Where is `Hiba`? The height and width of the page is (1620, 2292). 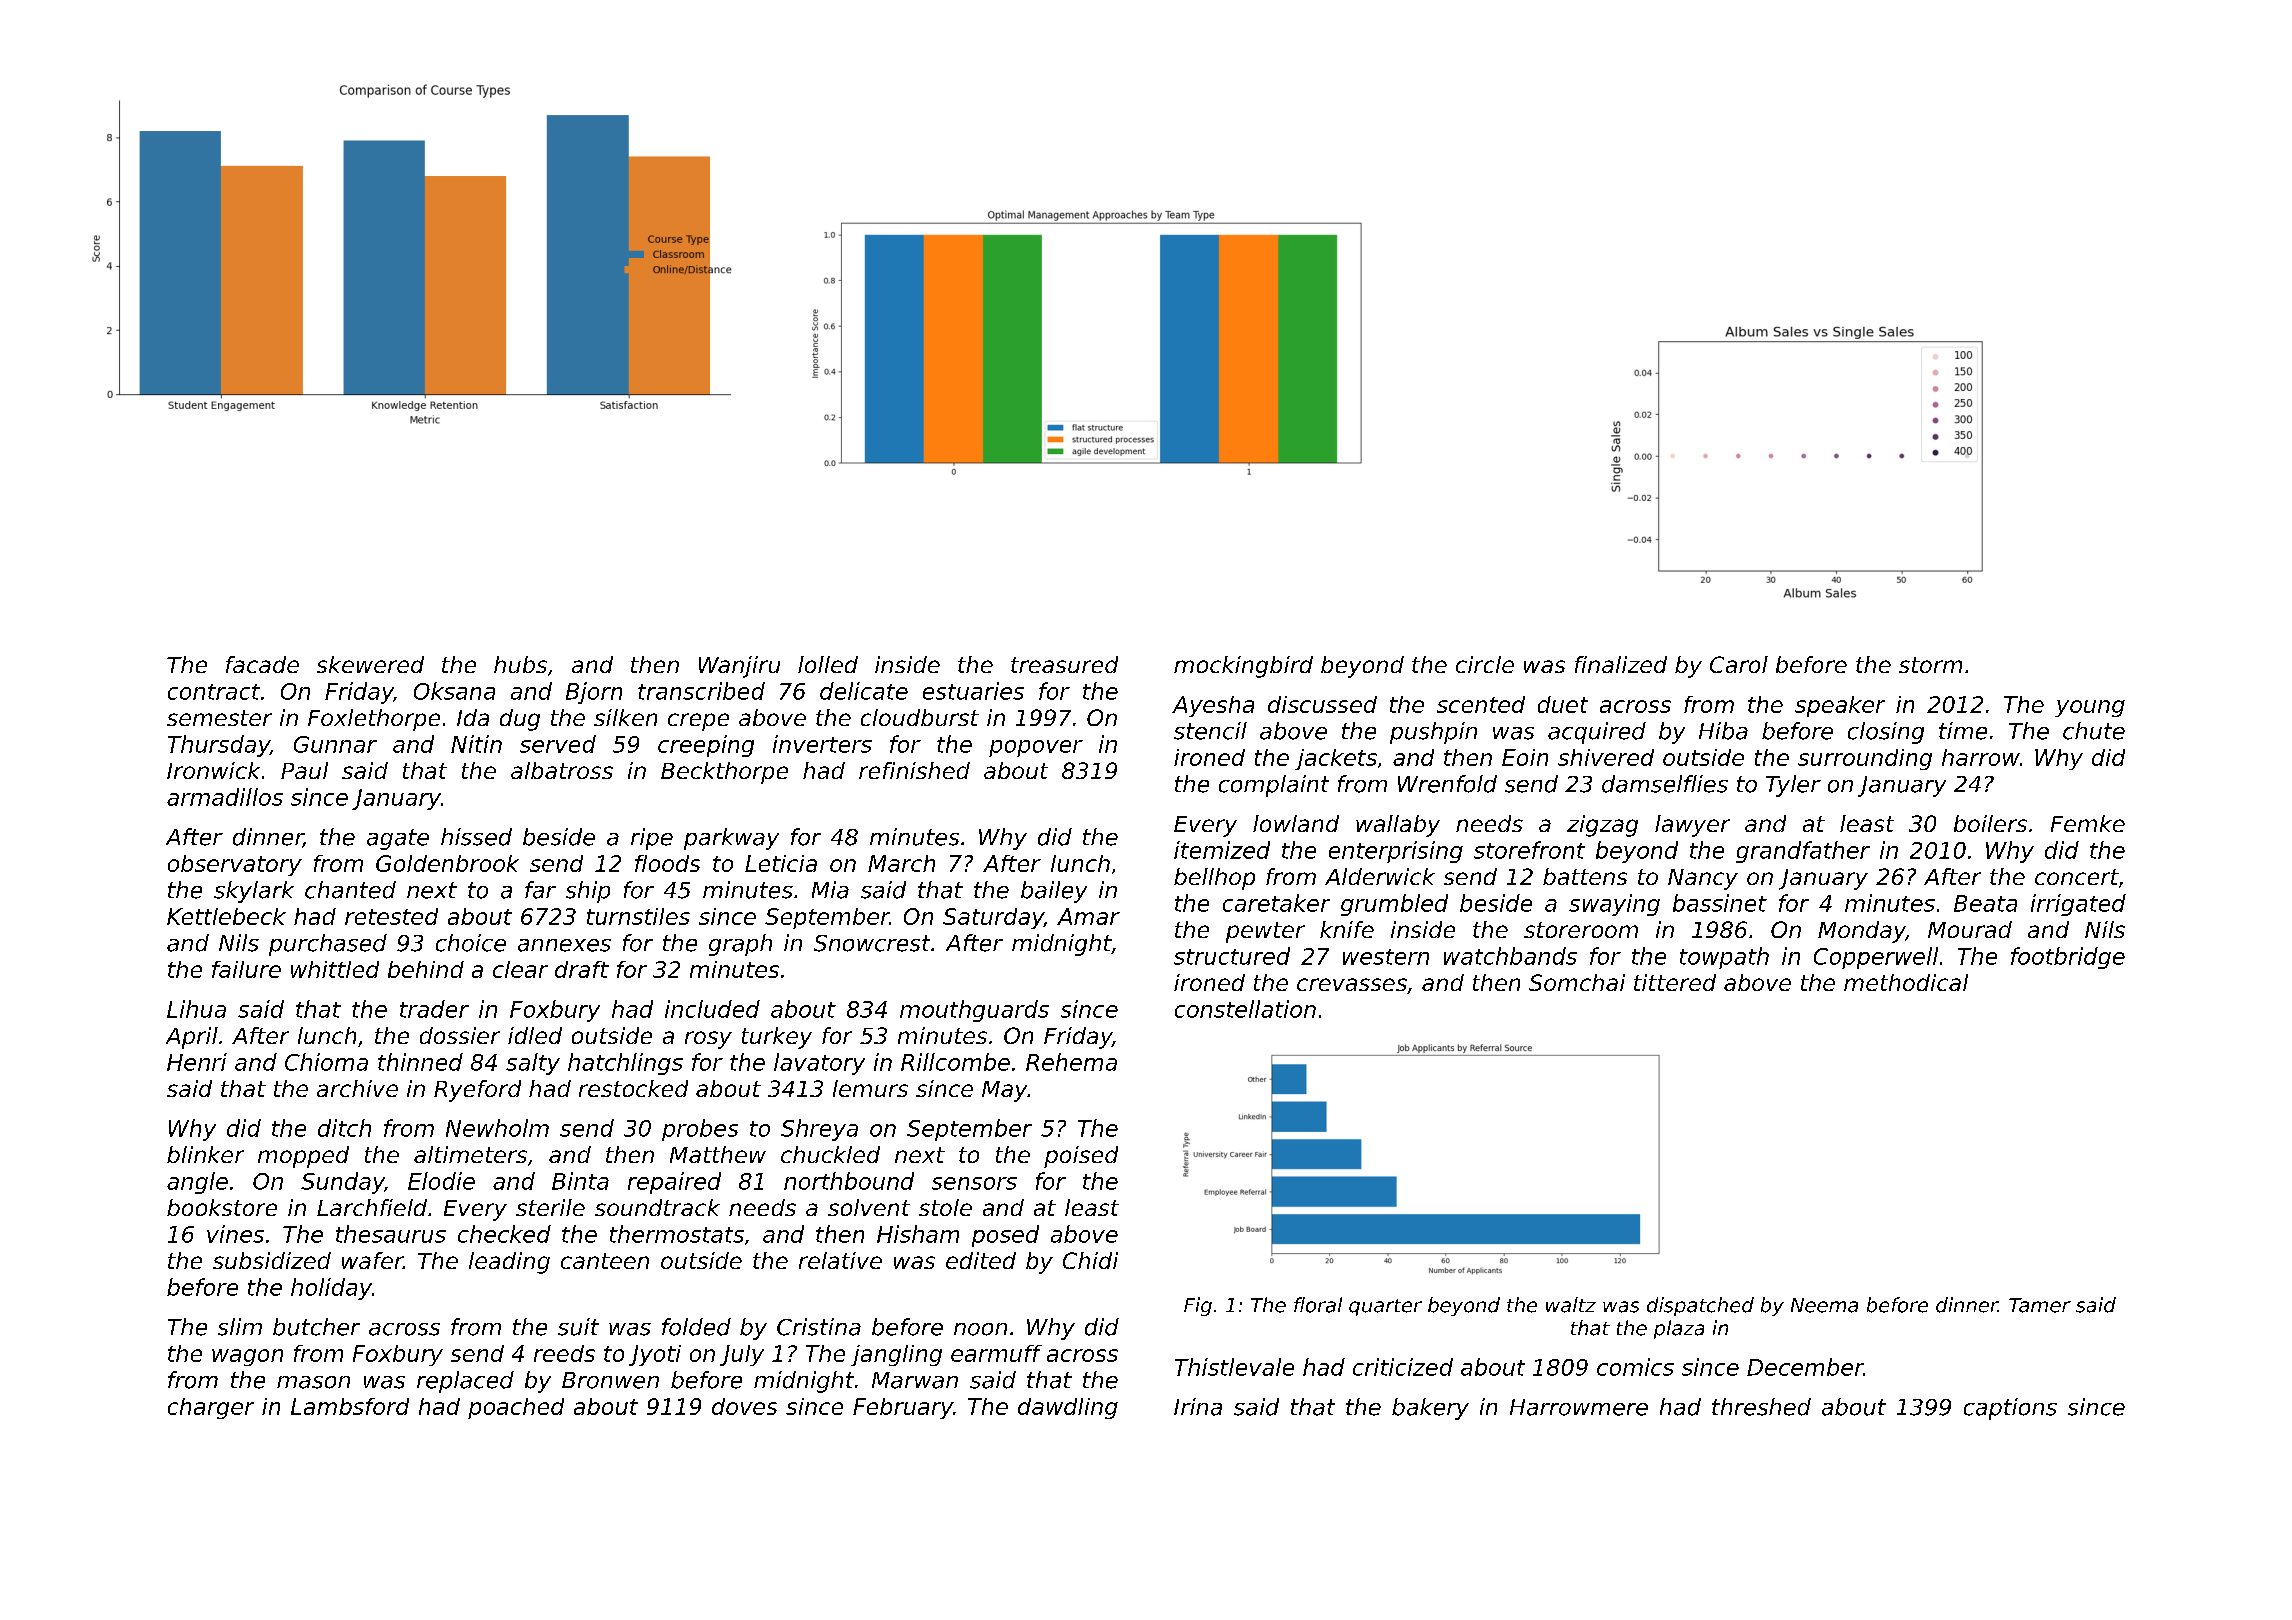
Hiba is located at coordinates (1723, 731).
